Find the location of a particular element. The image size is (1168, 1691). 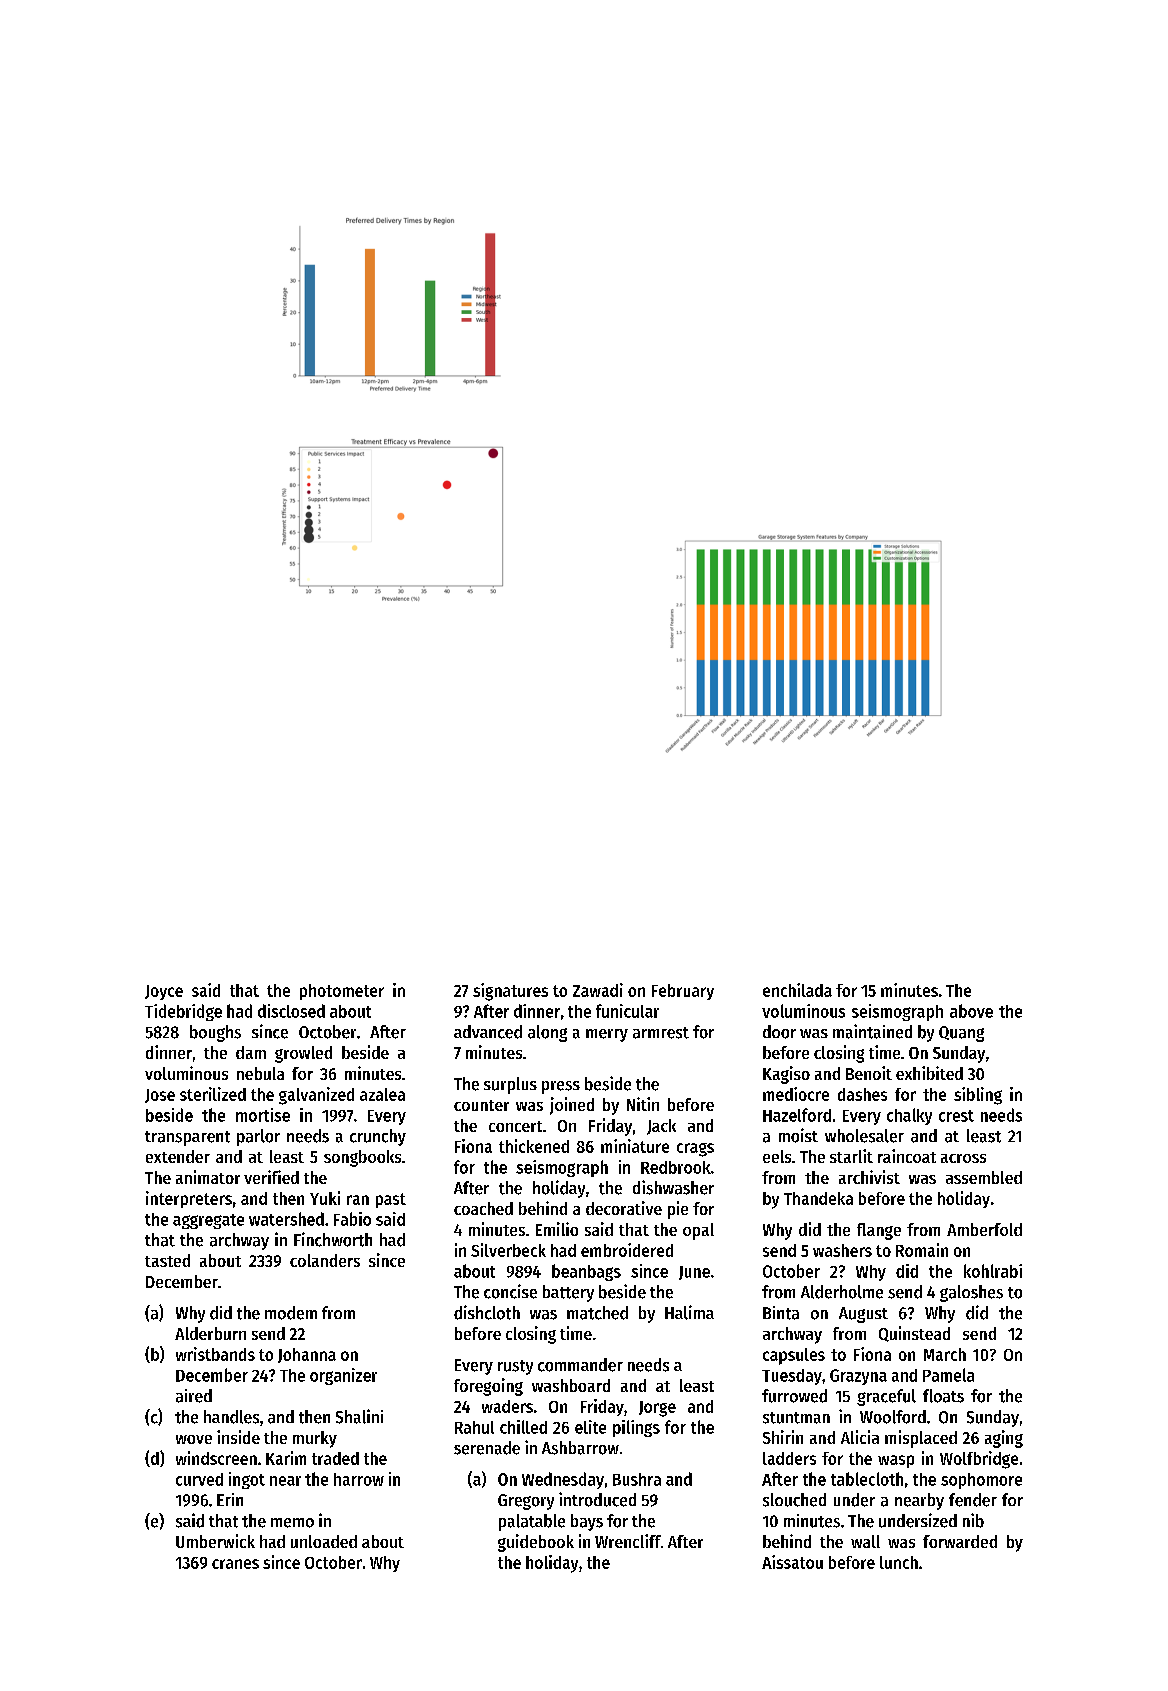

Bushra is located at coordinates (637, 1479).
